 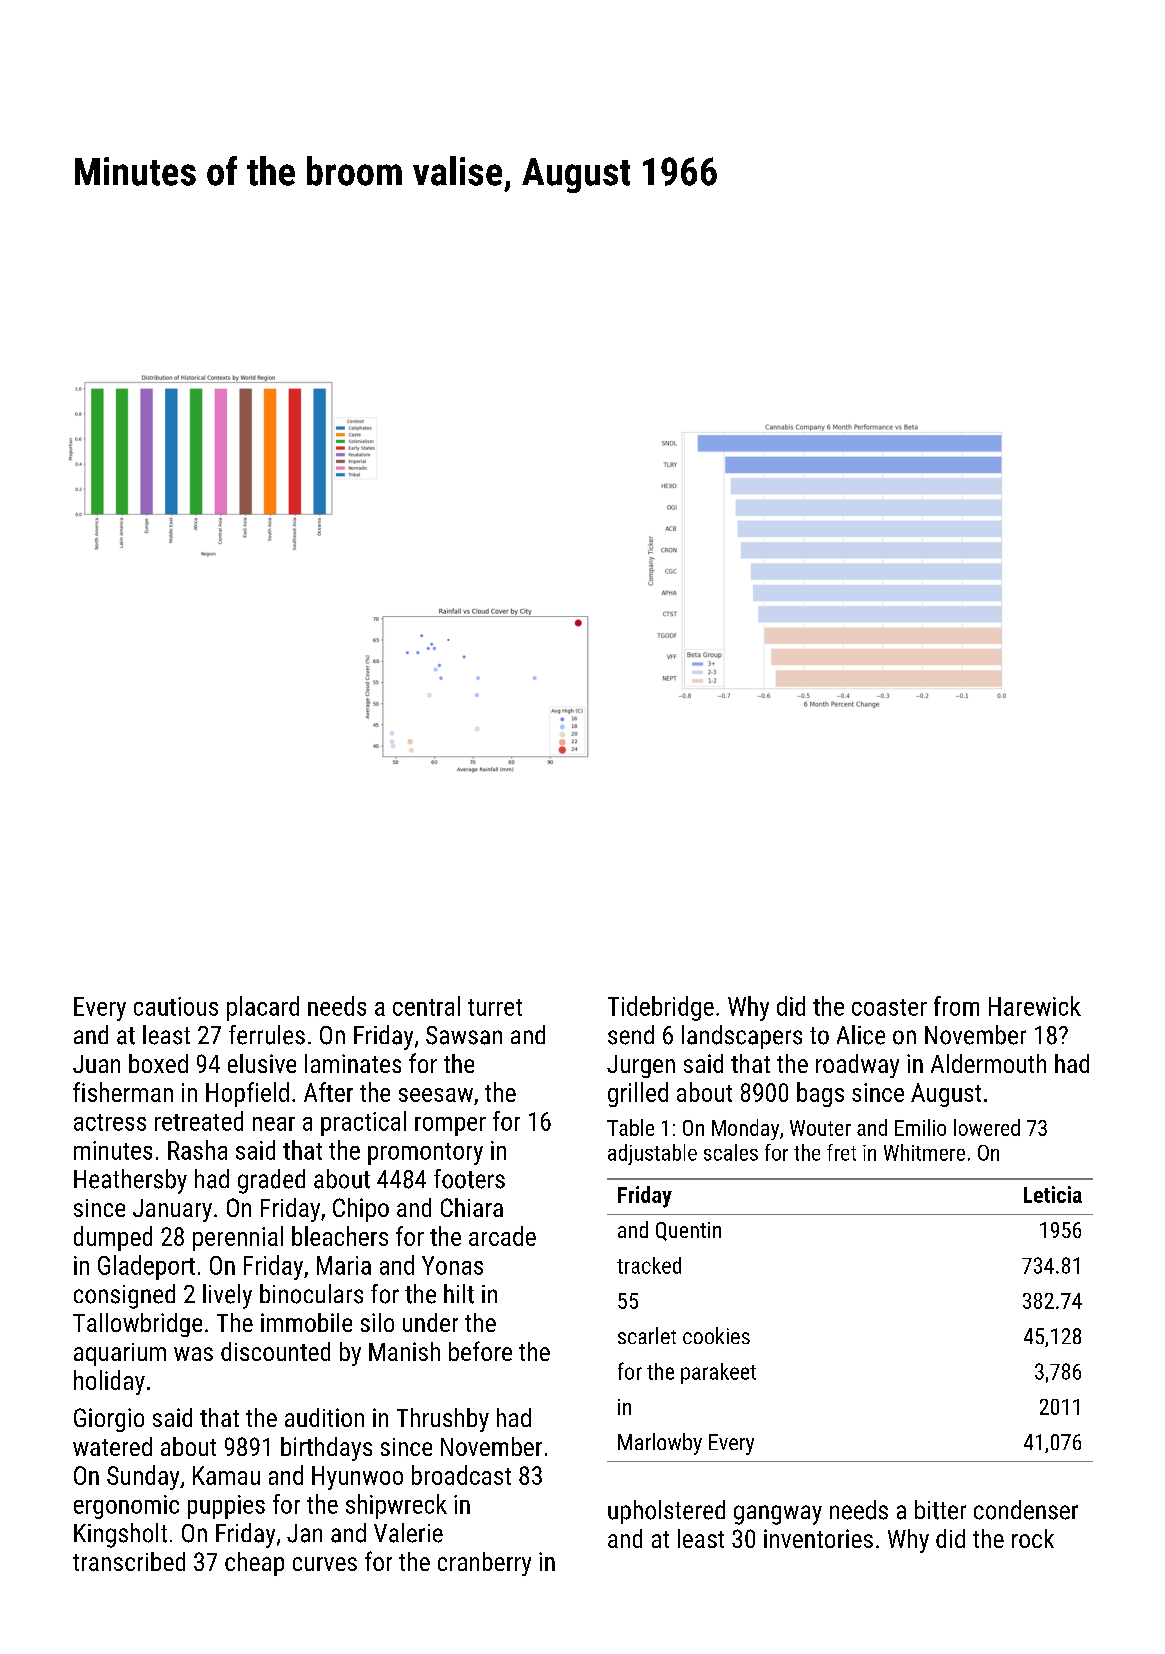 I want to click on cookies, so click(x=716, y=1335).
